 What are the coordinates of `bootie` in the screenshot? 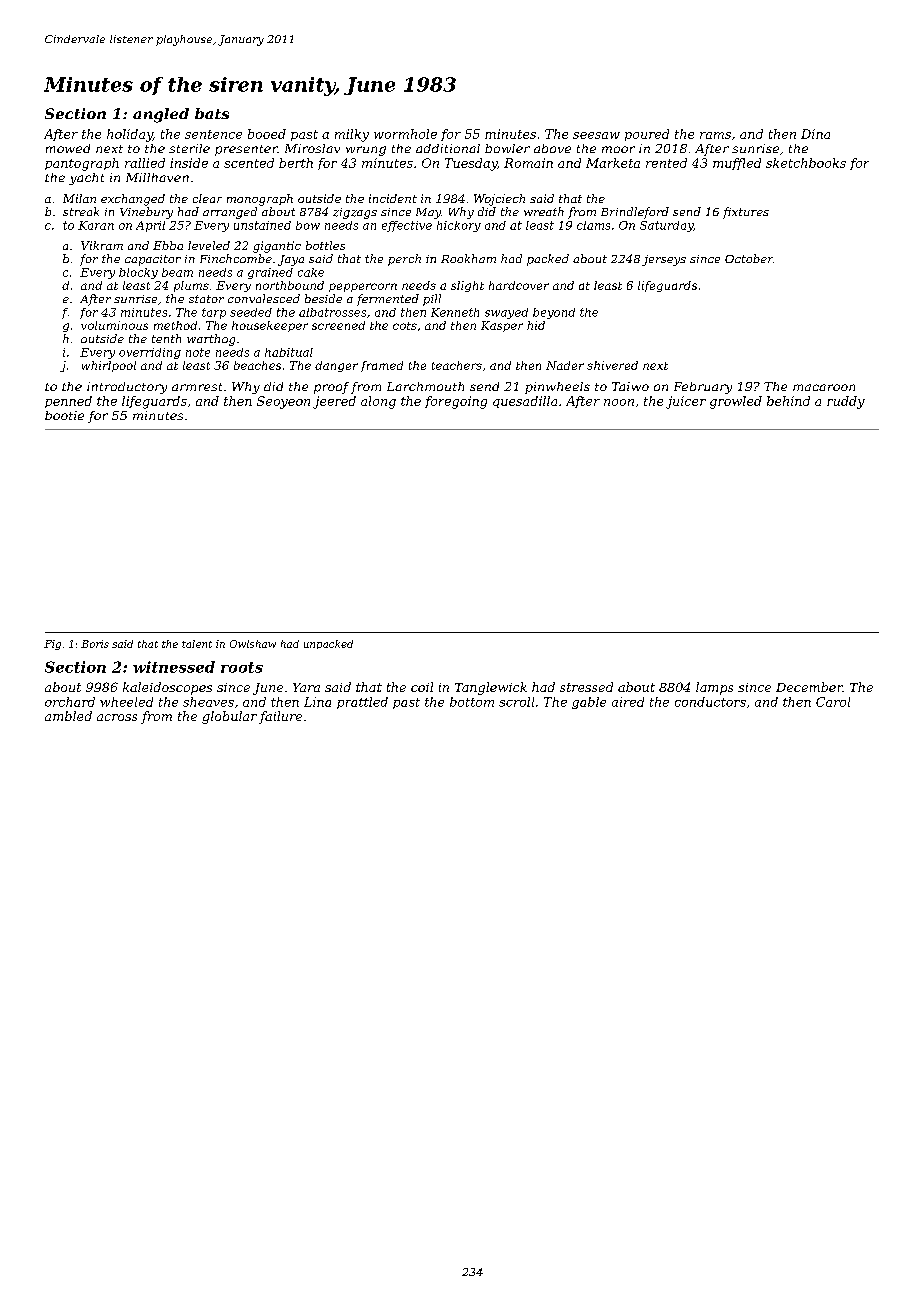 It's located at (64, 415).
